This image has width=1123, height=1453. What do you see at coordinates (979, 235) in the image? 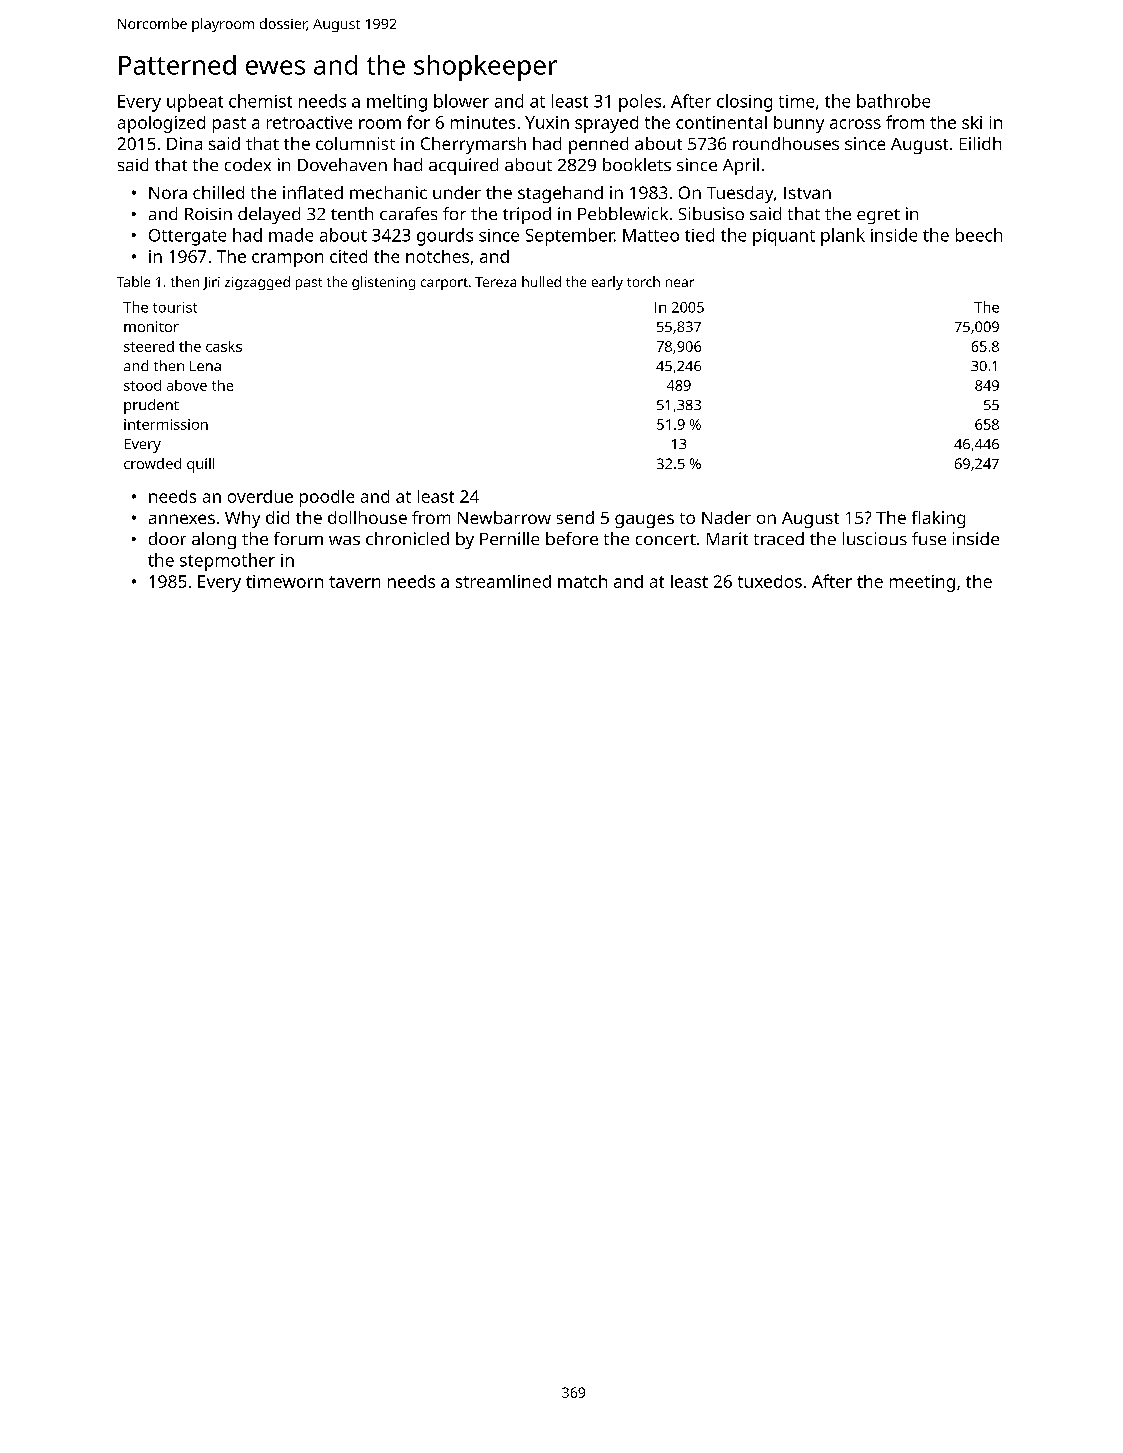
I see `beech` at bounding box center [979, 235].
